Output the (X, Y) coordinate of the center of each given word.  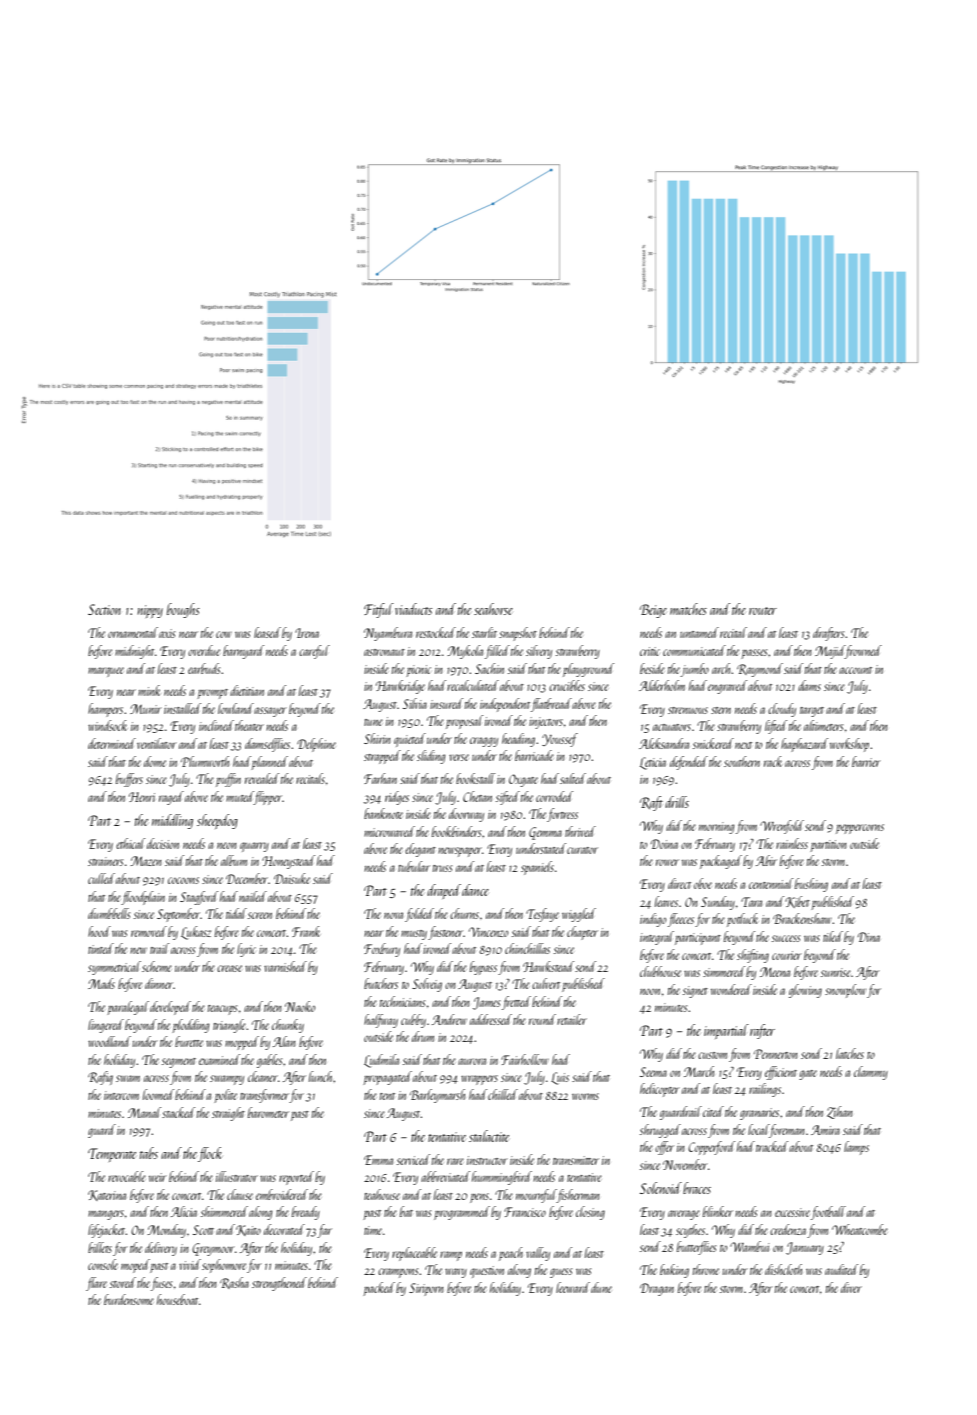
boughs (183, 610)
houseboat (177, 1299)
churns (464, 913)
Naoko (300, 1006)
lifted (776, 727)
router (763, 611)
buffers (129, 780)
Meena (775, 972)
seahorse (493, 609)
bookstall (475, 778)
